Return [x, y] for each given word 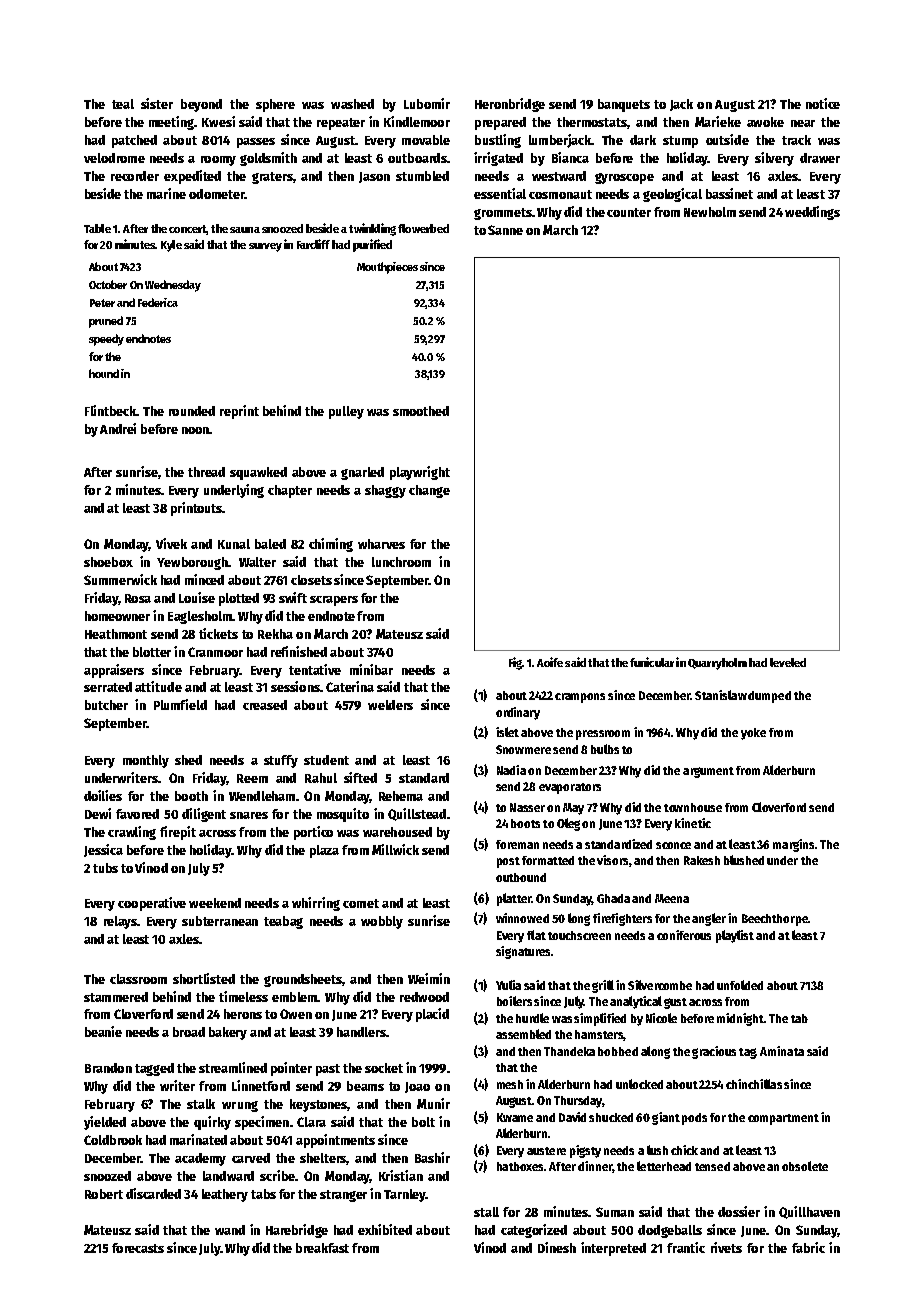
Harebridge [297, 1231]
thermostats [592, 122]
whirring [316, 904]
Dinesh [557, 1247]
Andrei [118, 428]
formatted [548, 860]
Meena [672, 898]
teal [123, 104]
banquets [624, 105]
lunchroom [401, 562]
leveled [788, 662]
